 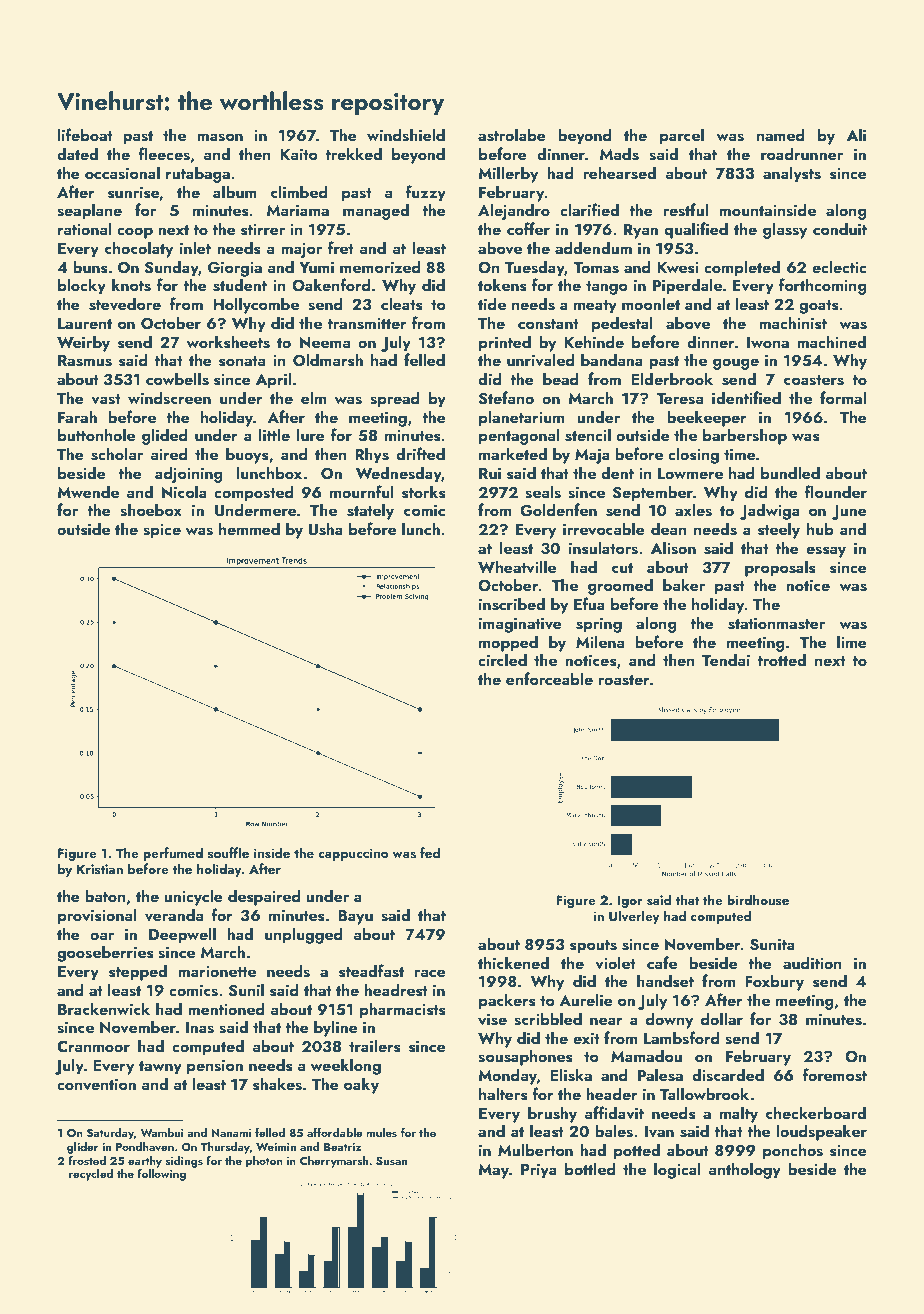 I want to click on Priya, so click(x=539, y=1171).
